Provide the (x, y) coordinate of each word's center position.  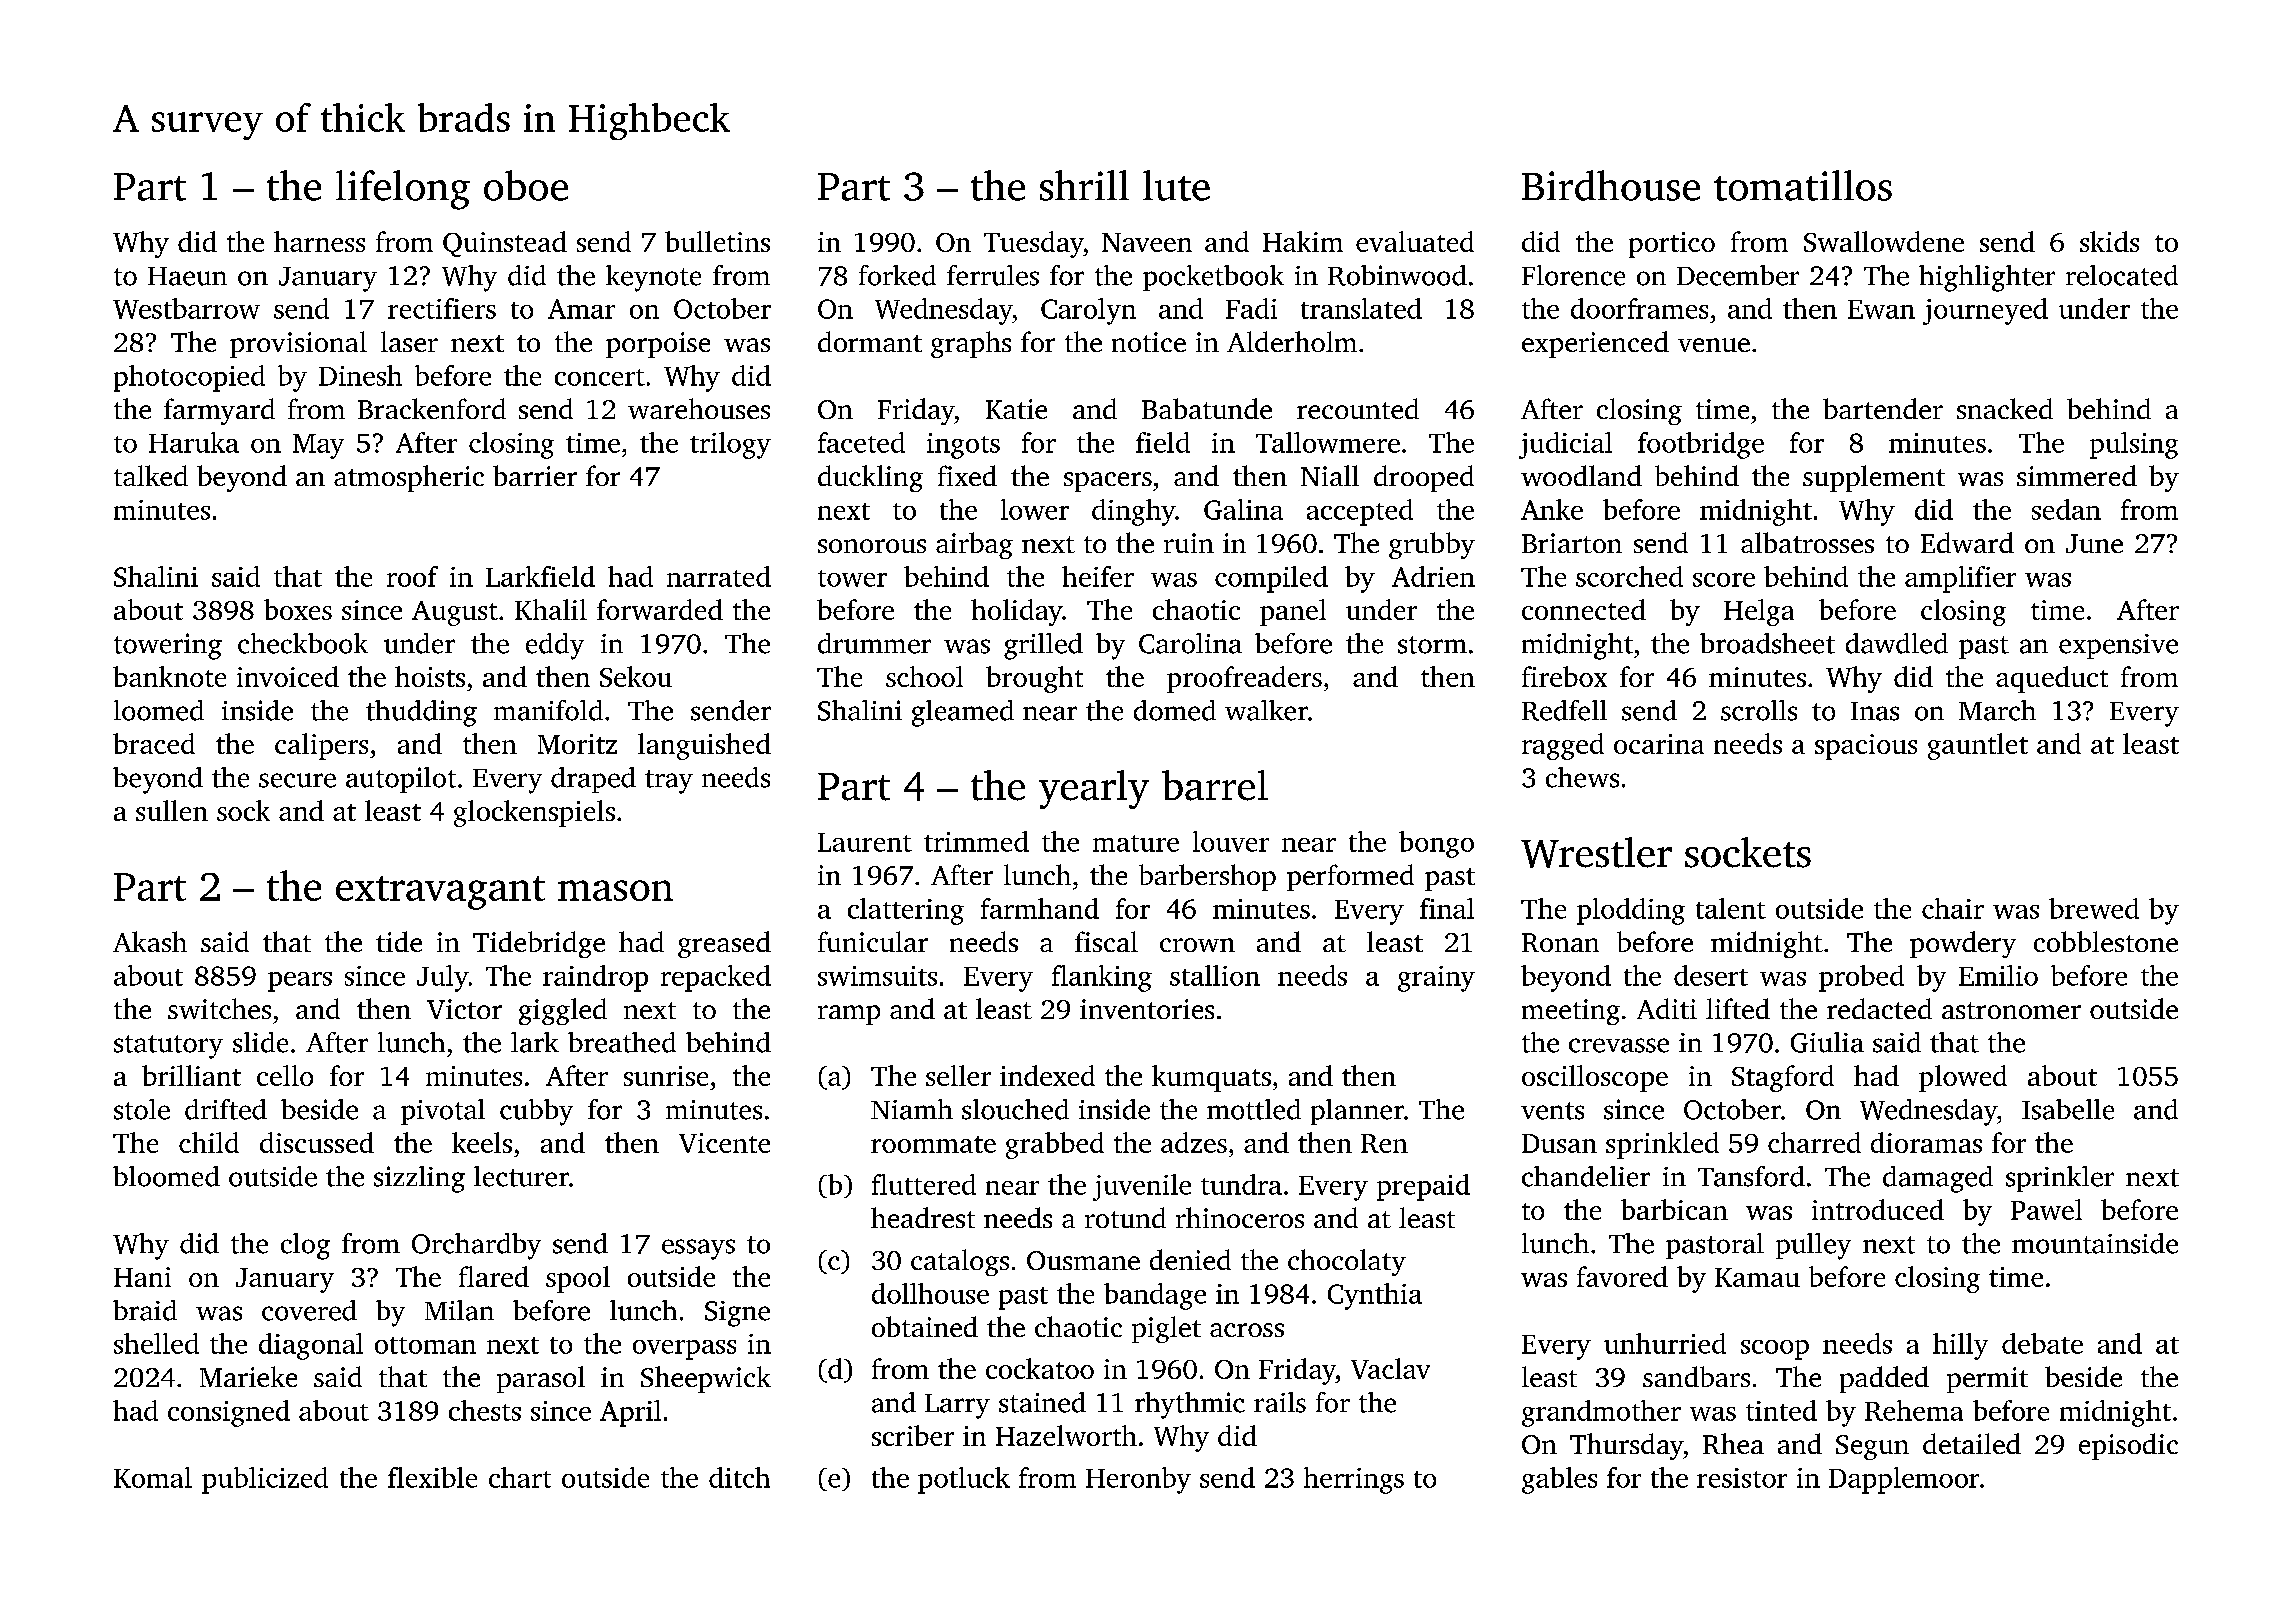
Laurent (865, 842)
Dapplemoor (1904, 1480)
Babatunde (1207, 408)
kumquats (1211, 1078)
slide (260, 1042)
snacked (2005, 408)
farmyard (219, 411)
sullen (172, 810)
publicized (265, 1480)
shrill (1084, 185)
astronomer (2011, 1010)
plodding (1631, 911)
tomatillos (1803, 185)
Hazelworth (1066, 1435)
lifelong (403, 190)
